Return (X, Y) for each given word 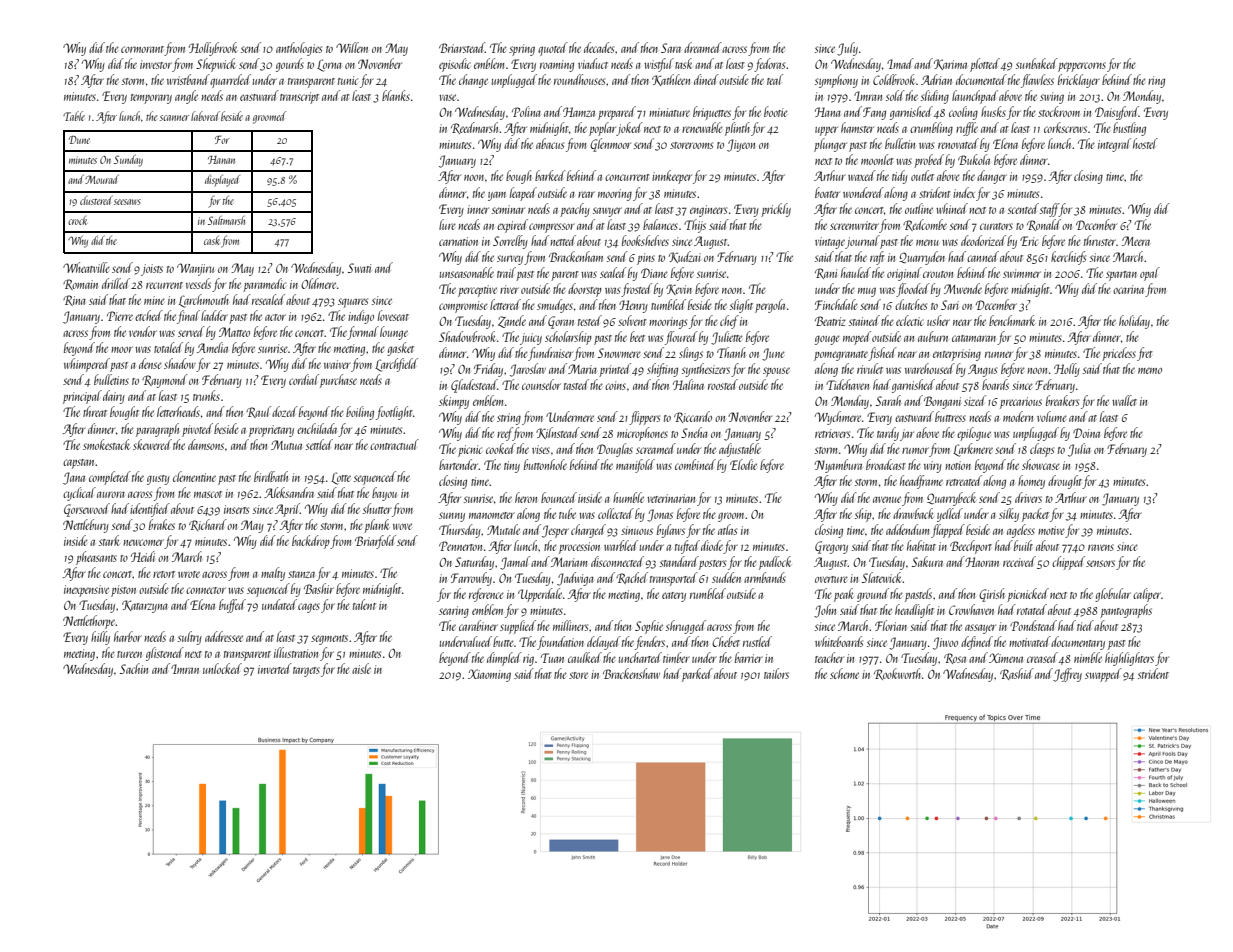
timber (676, 657)
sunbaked (1037, 63)
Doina (1086, 433)
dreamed (703, 47)
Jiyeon (741, 145)
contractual (394, 444)
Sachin (134, 668)
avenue (887, 499)
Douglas (615, 450)
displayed (222, 181)
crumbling (931, 129)
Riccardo (693, 417)
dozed (285, 411)
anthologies (299, 49)
